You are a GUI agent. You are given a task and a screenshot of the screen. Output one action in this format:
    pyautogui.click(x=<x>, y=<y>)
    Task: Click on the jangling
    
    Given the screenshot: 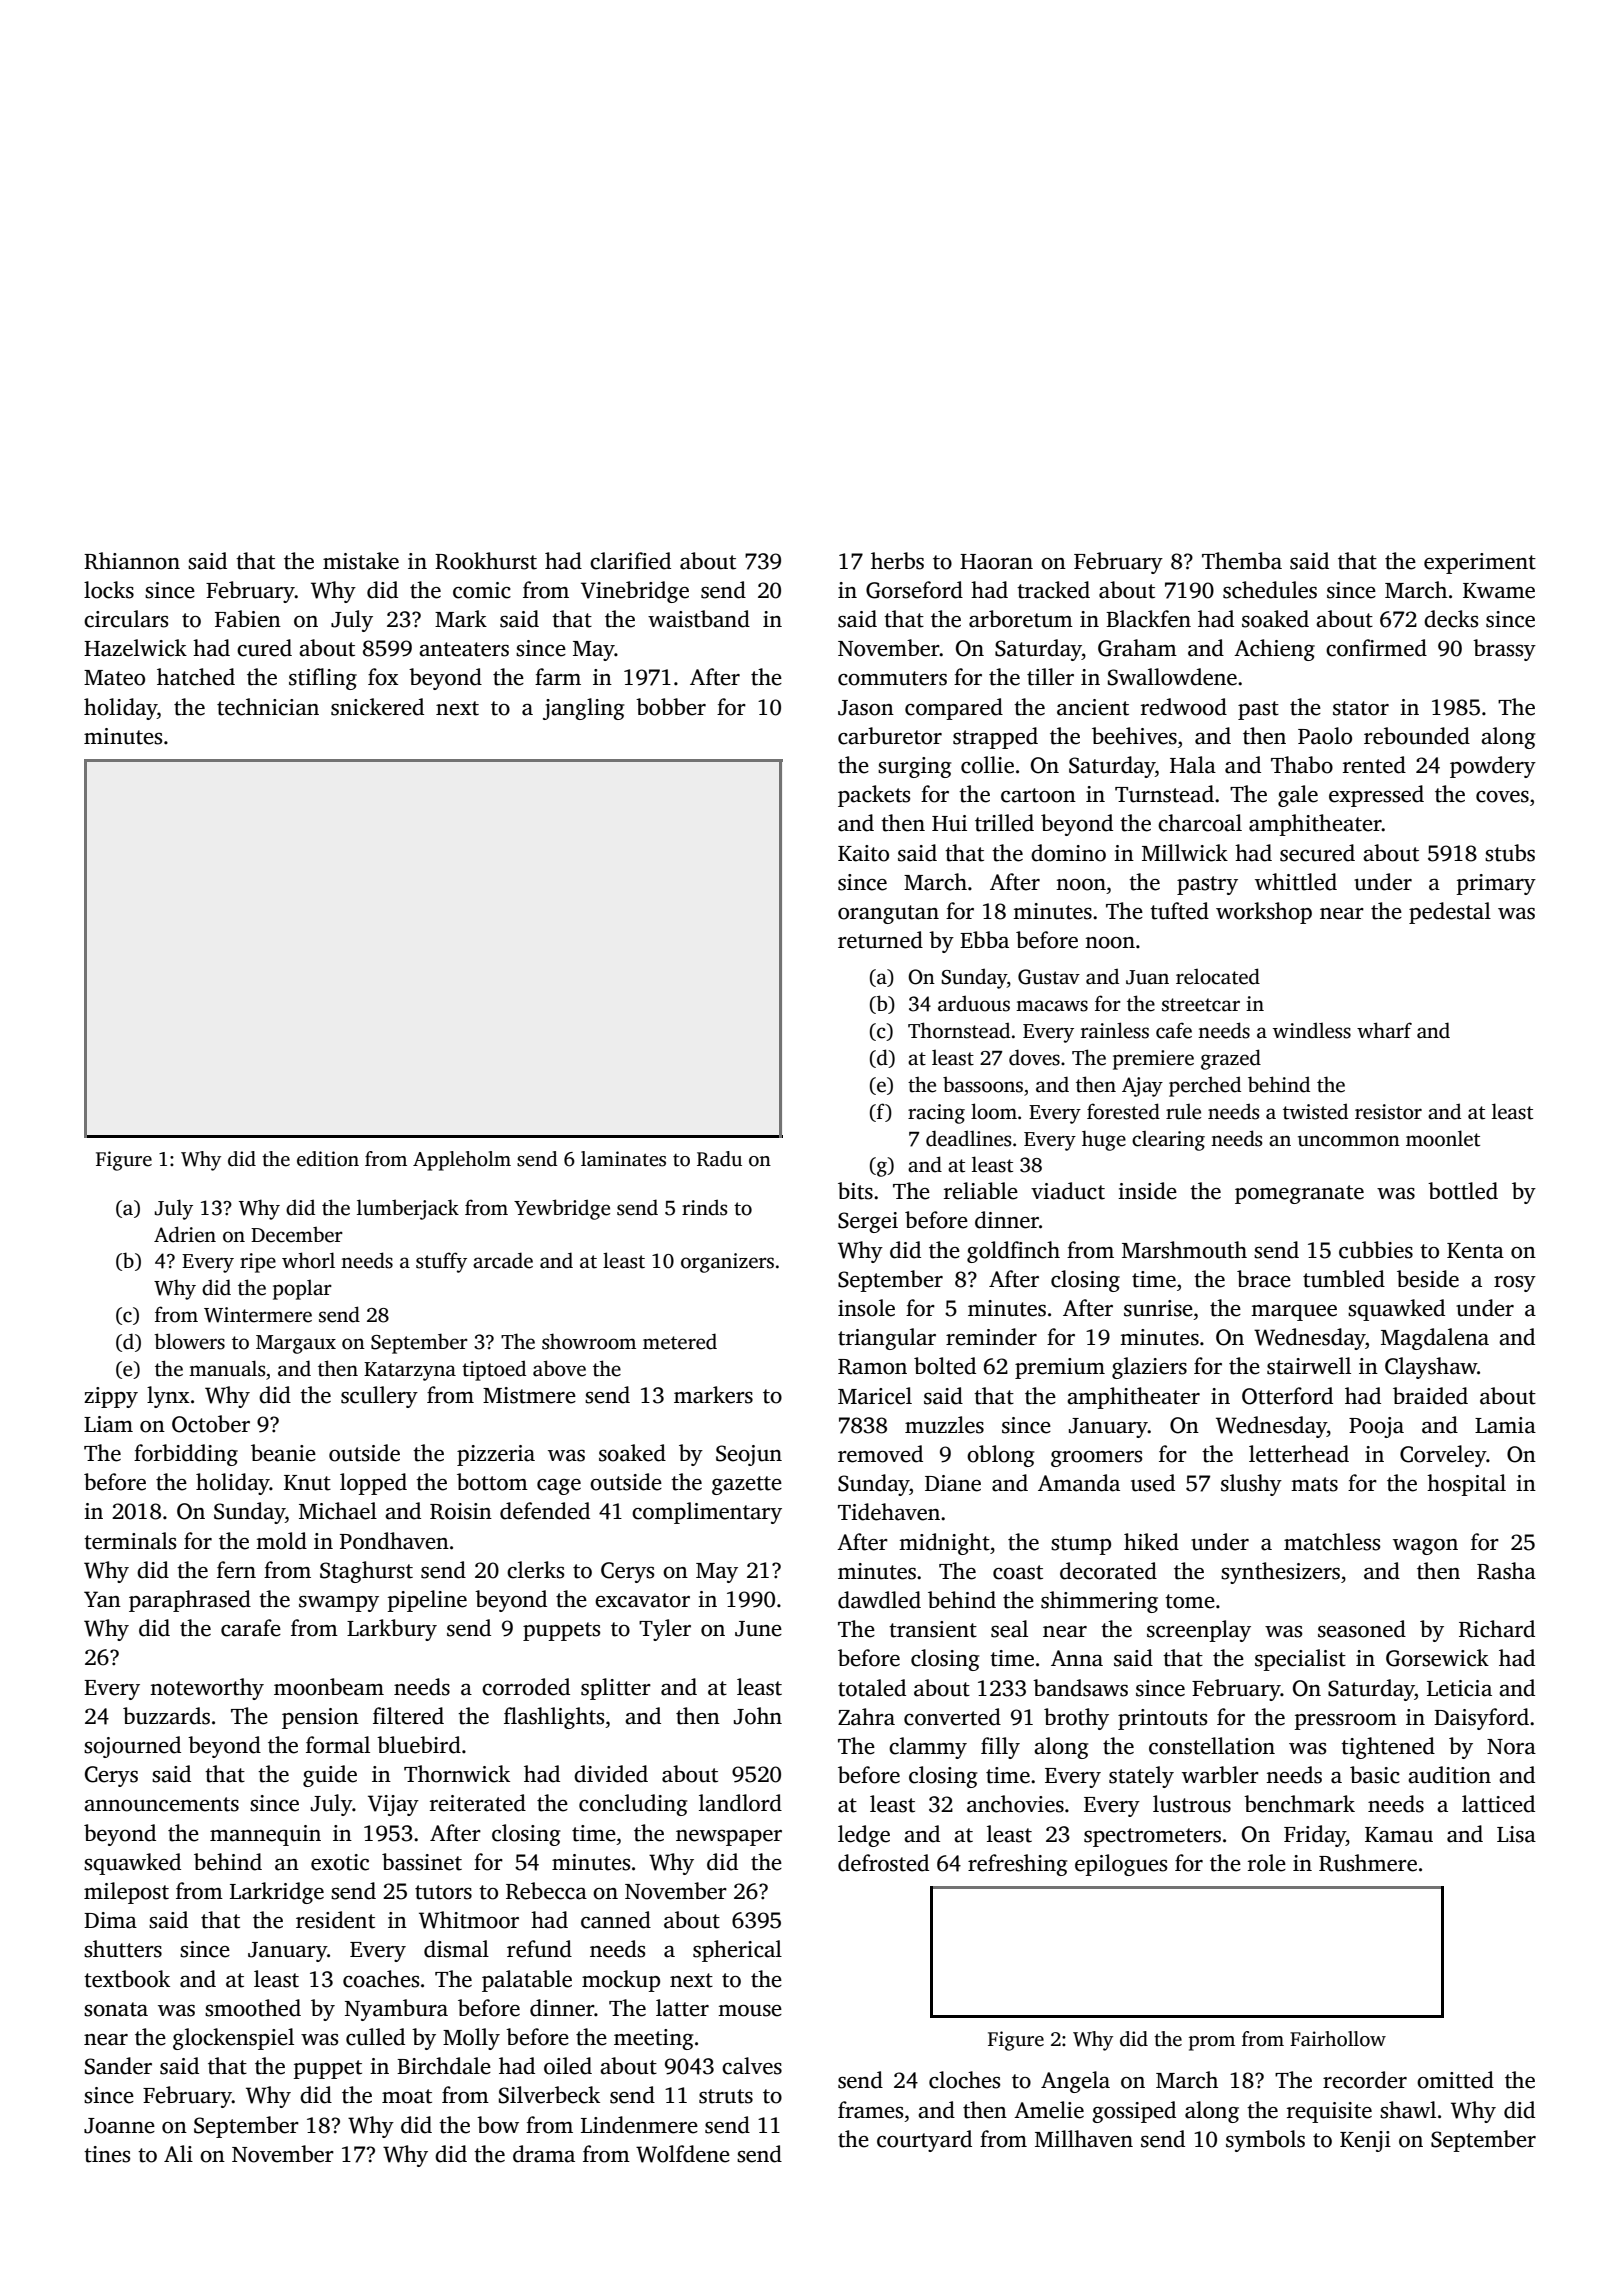 What is the action you would take?
    pyautogui.click(x=583, y=709)
